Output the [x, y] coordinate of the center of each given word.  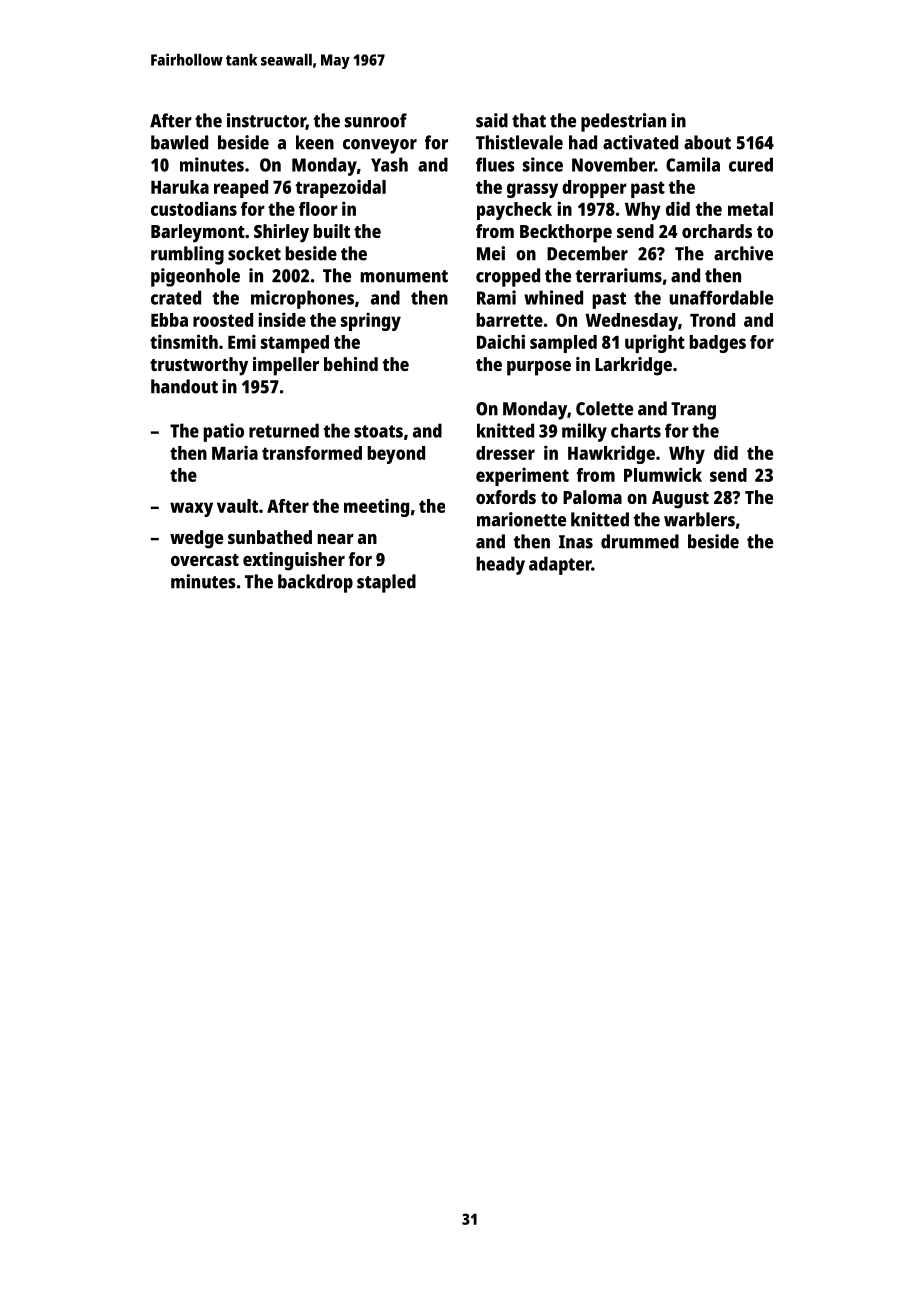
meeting [376, 507]
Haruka [180, 187]
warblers [699, 519]
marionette [521, 519]
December [587, 253]
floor [318, 209]
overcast [205, 560]
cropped [508, 277]
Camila [693, 164]
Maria [235, 452]
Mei [491, 253]
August [680, 500]
